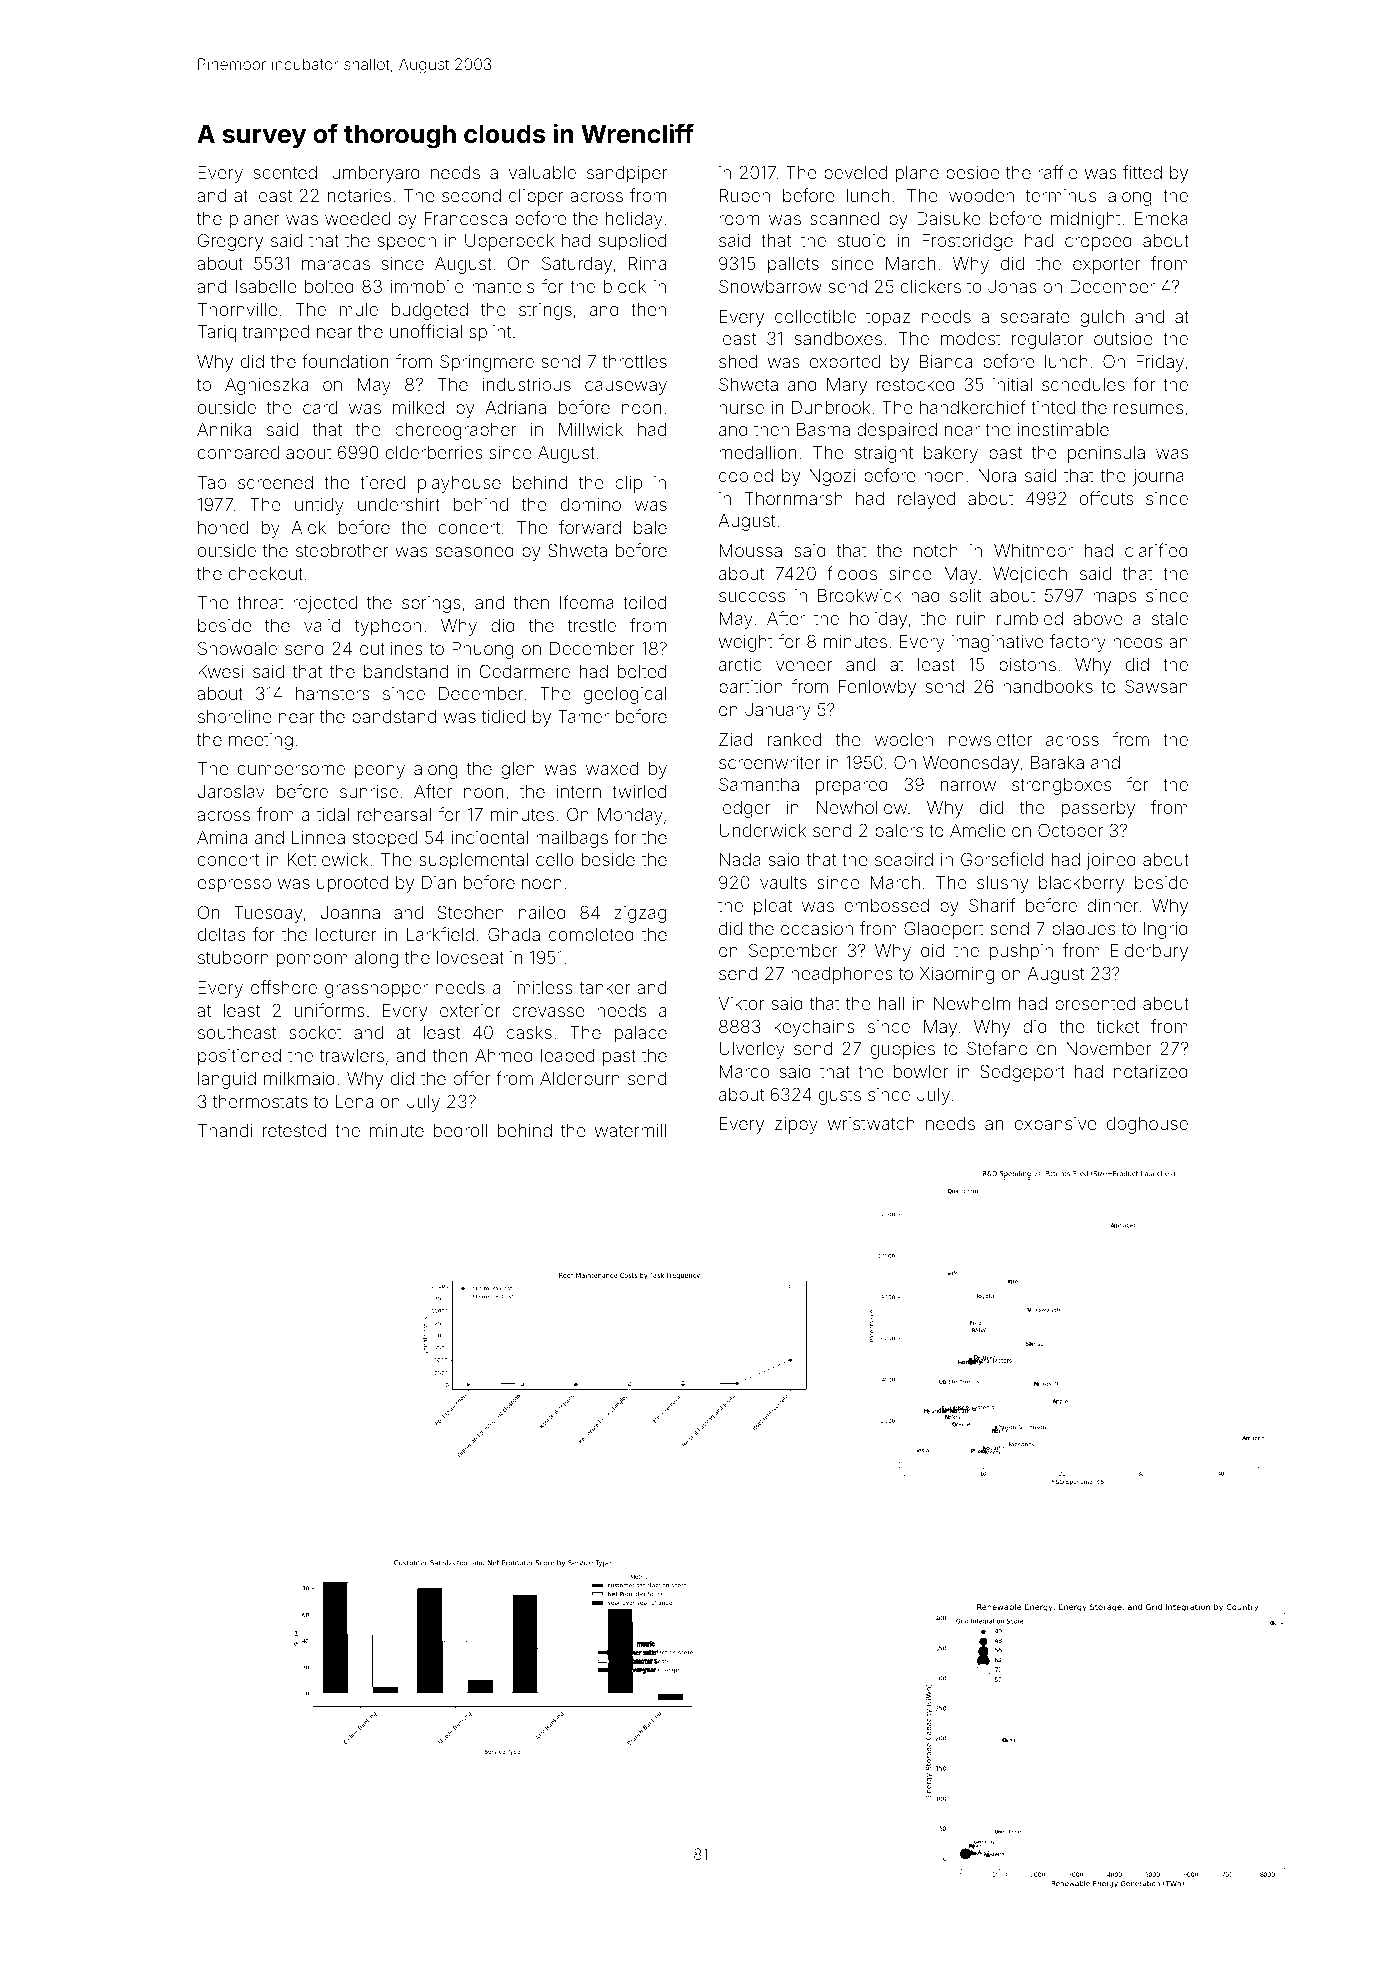  I want to click on keychains, so click(814, 1028).
